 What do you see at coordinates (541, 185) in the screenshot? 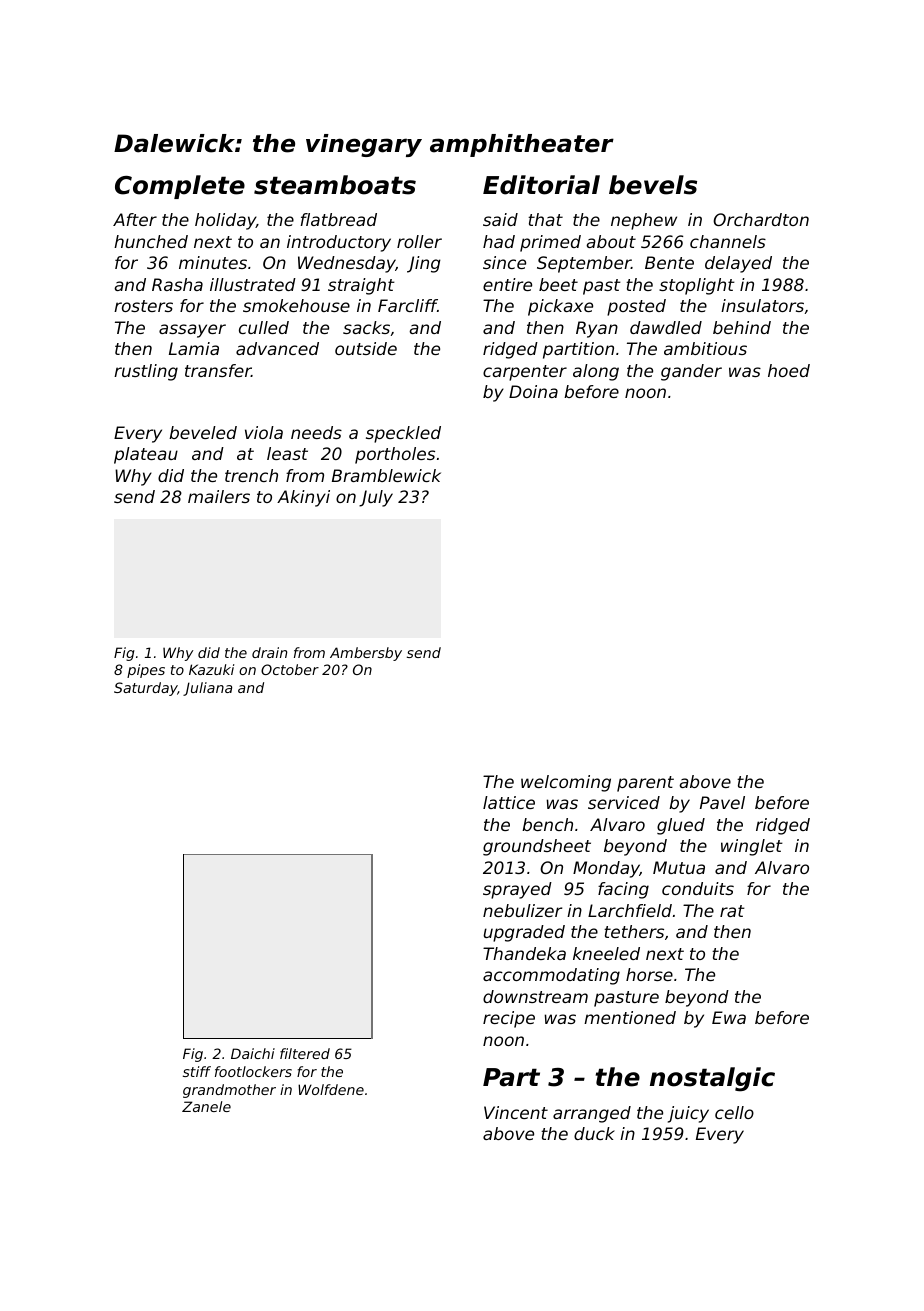
I see `Editorial` at bounding box center [541, 185].
